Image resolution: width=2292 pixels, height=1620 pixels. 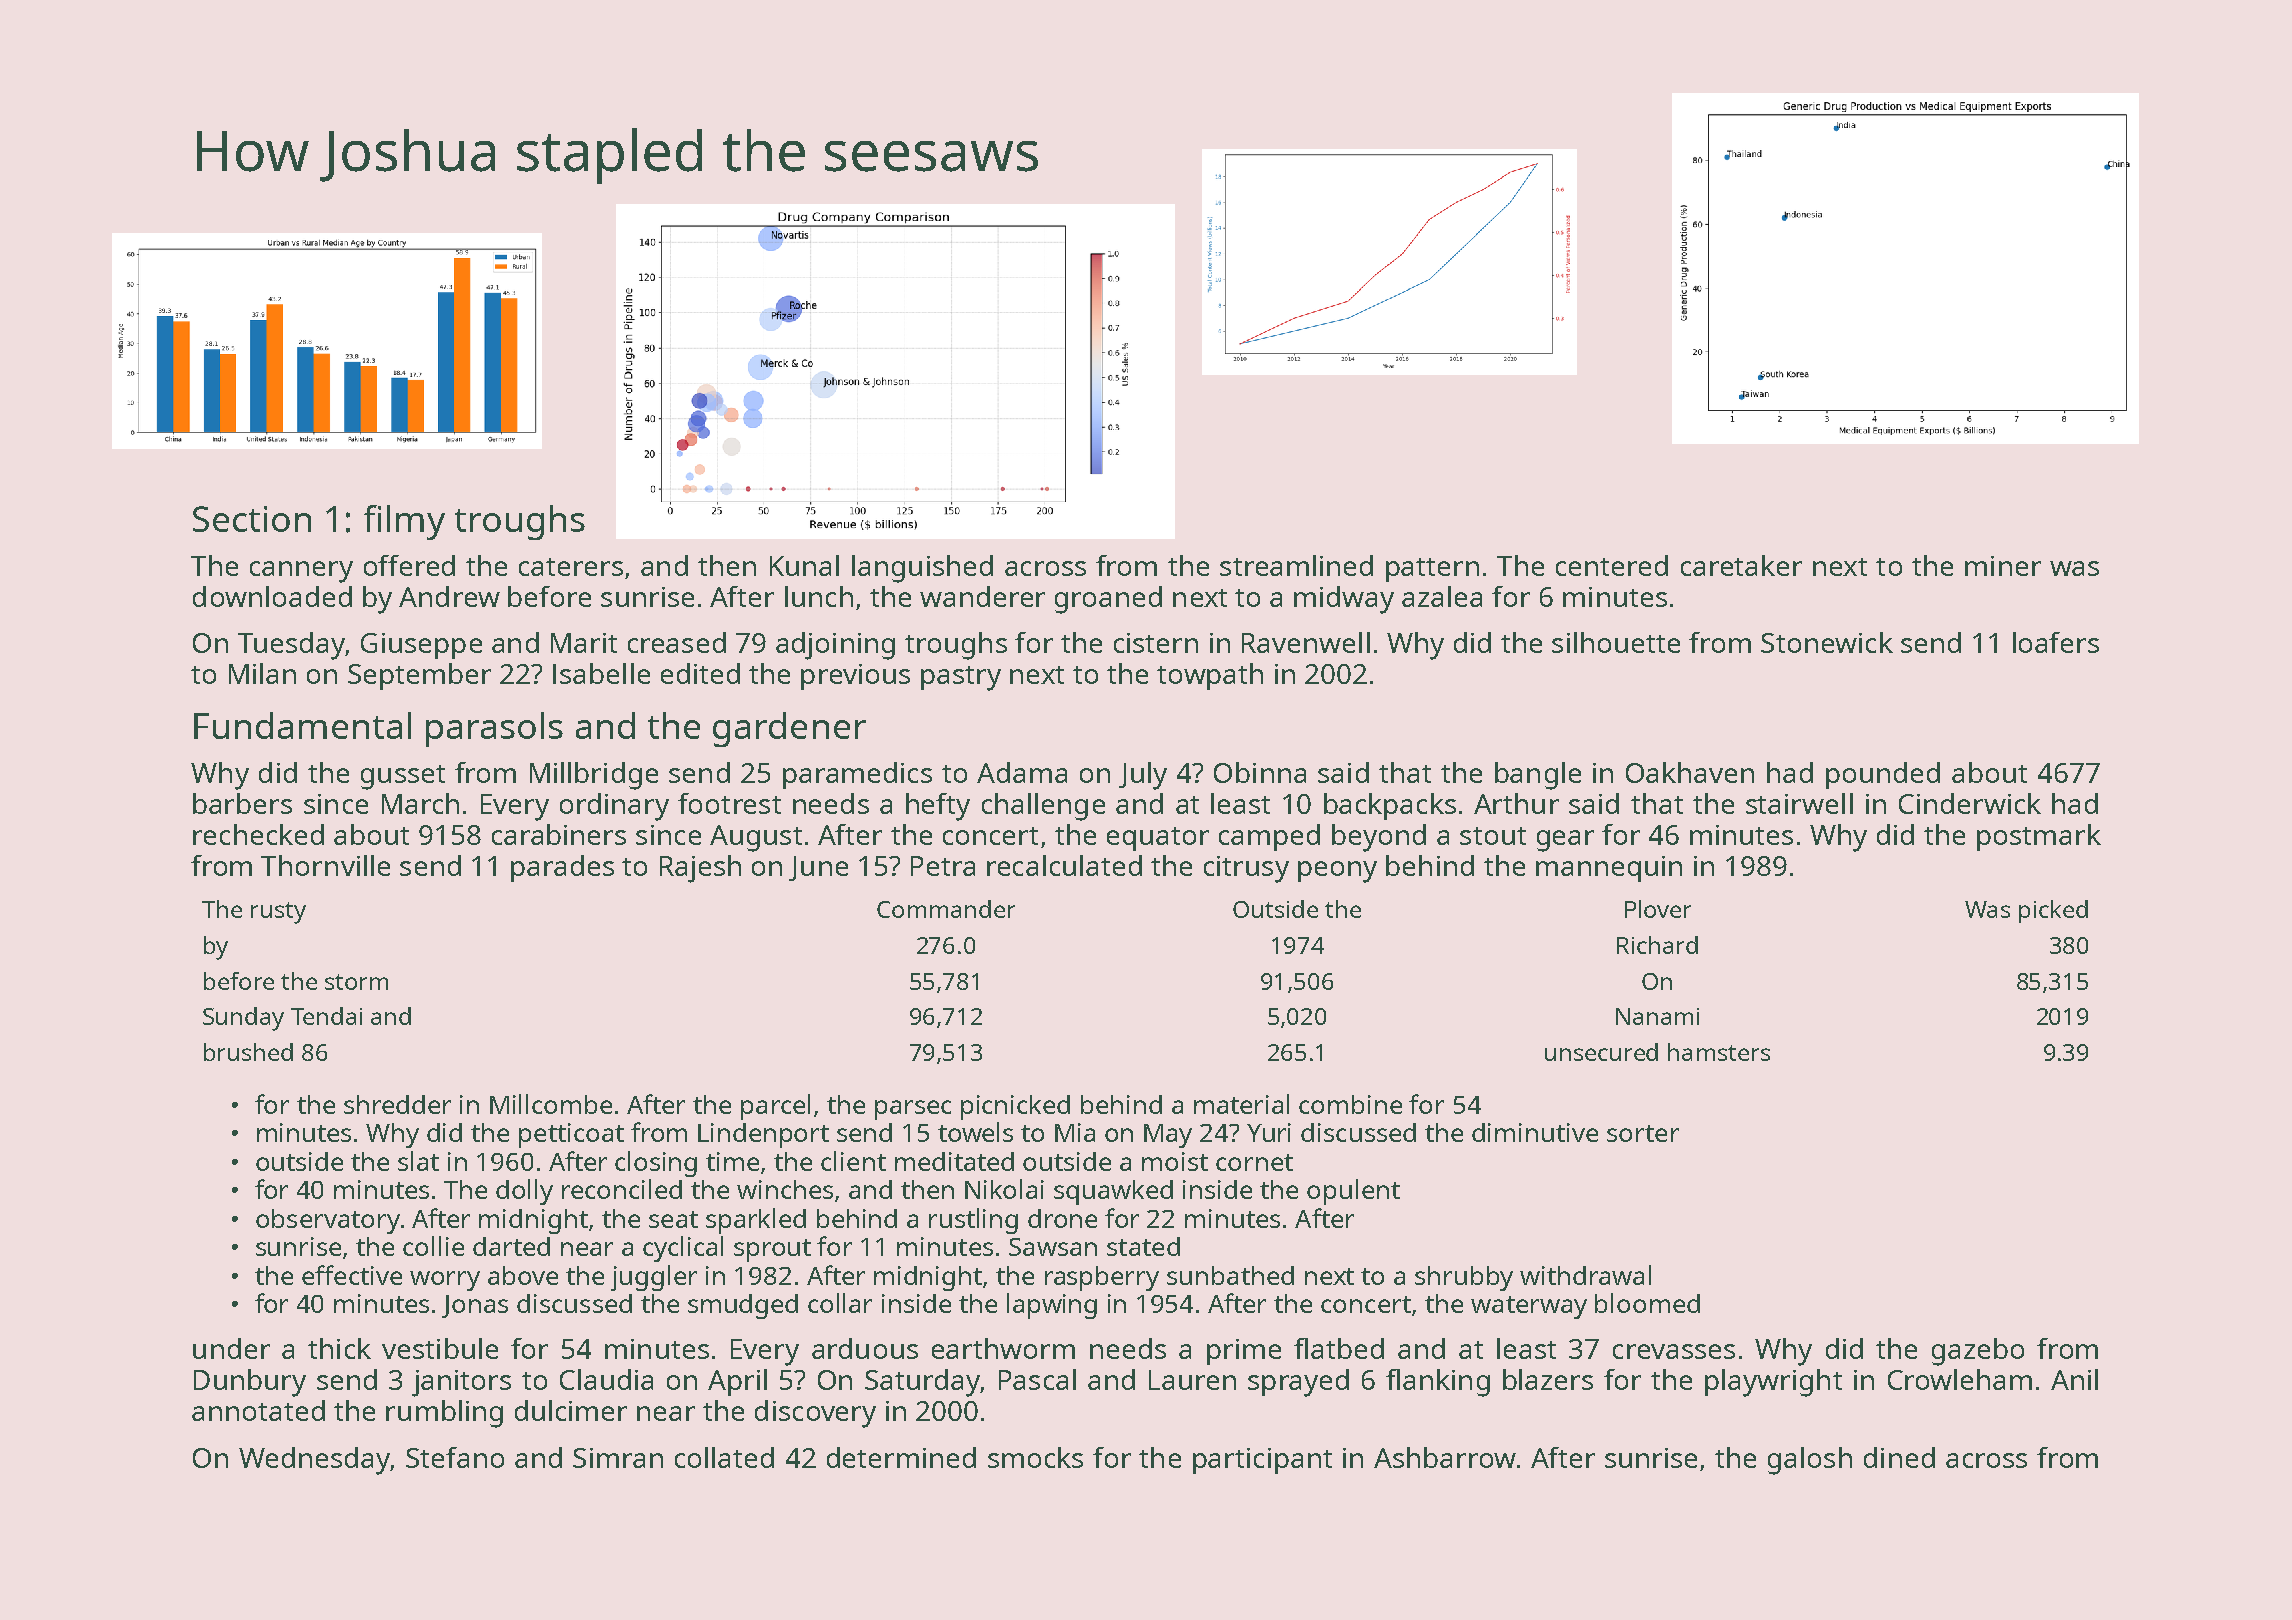 I want to click on Section, so click(x=252, y=519).
